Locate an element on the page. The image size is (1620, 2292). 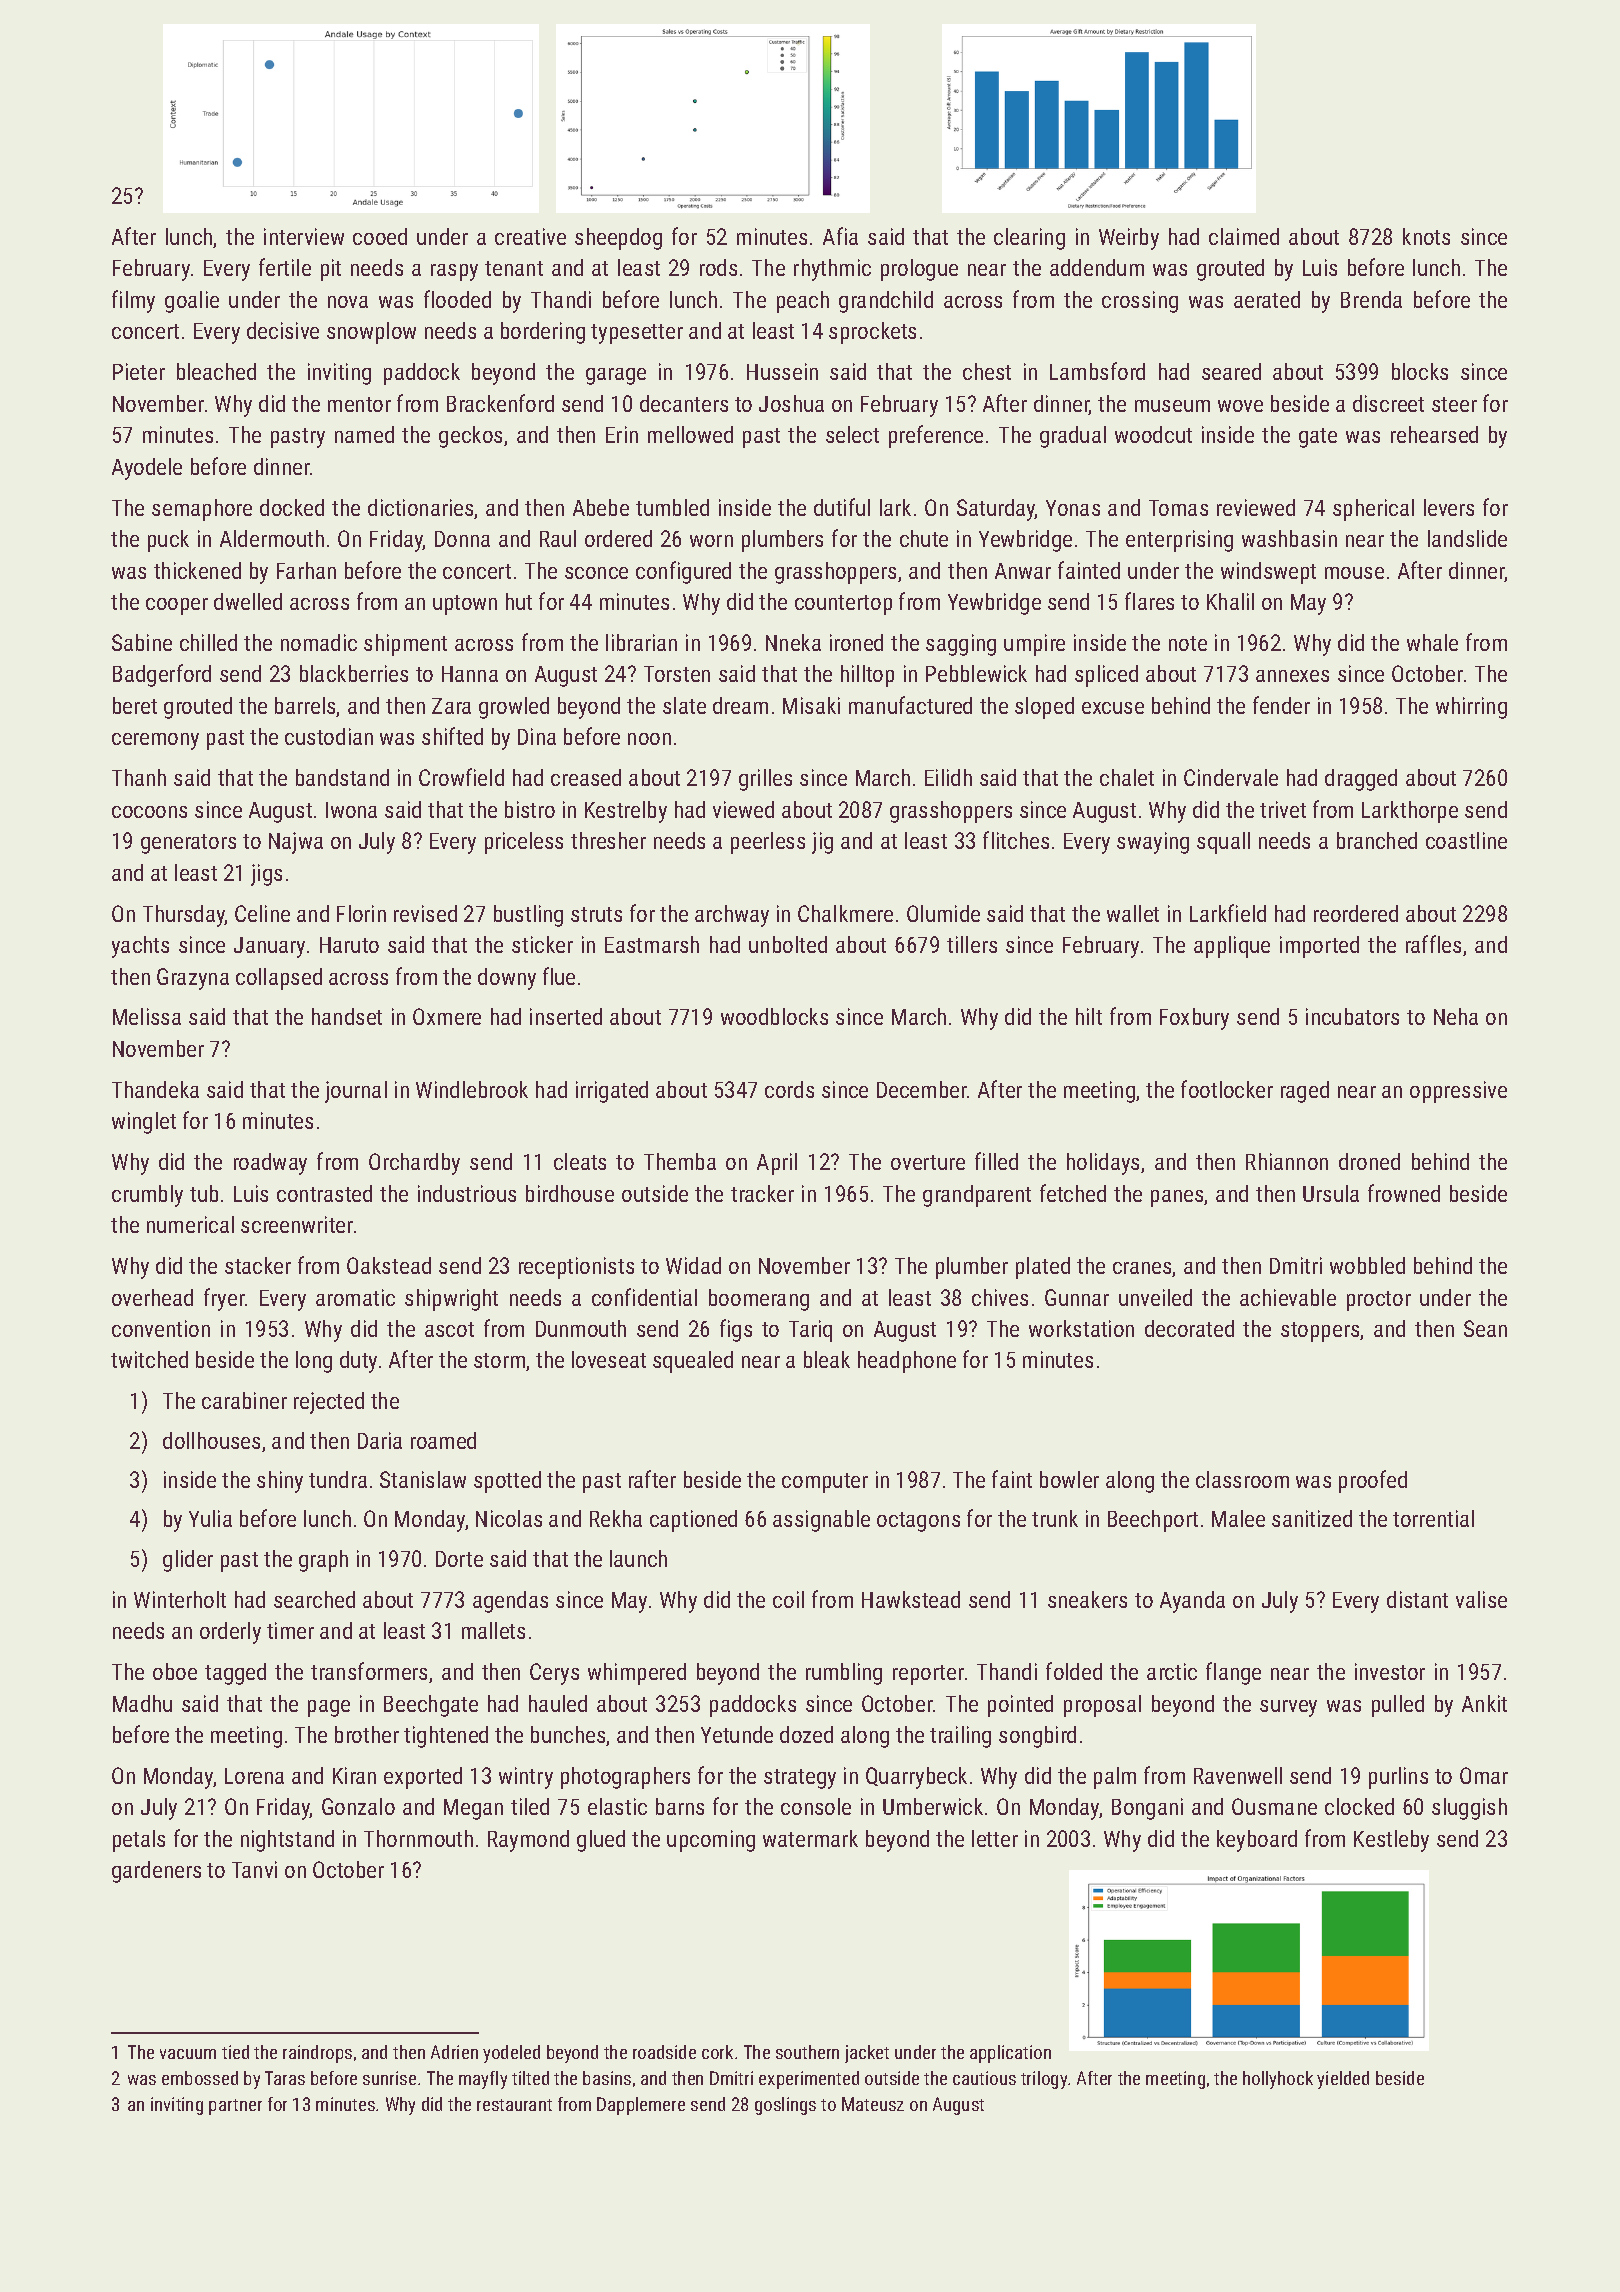
flange is located at coordinates (1233, 1673).
